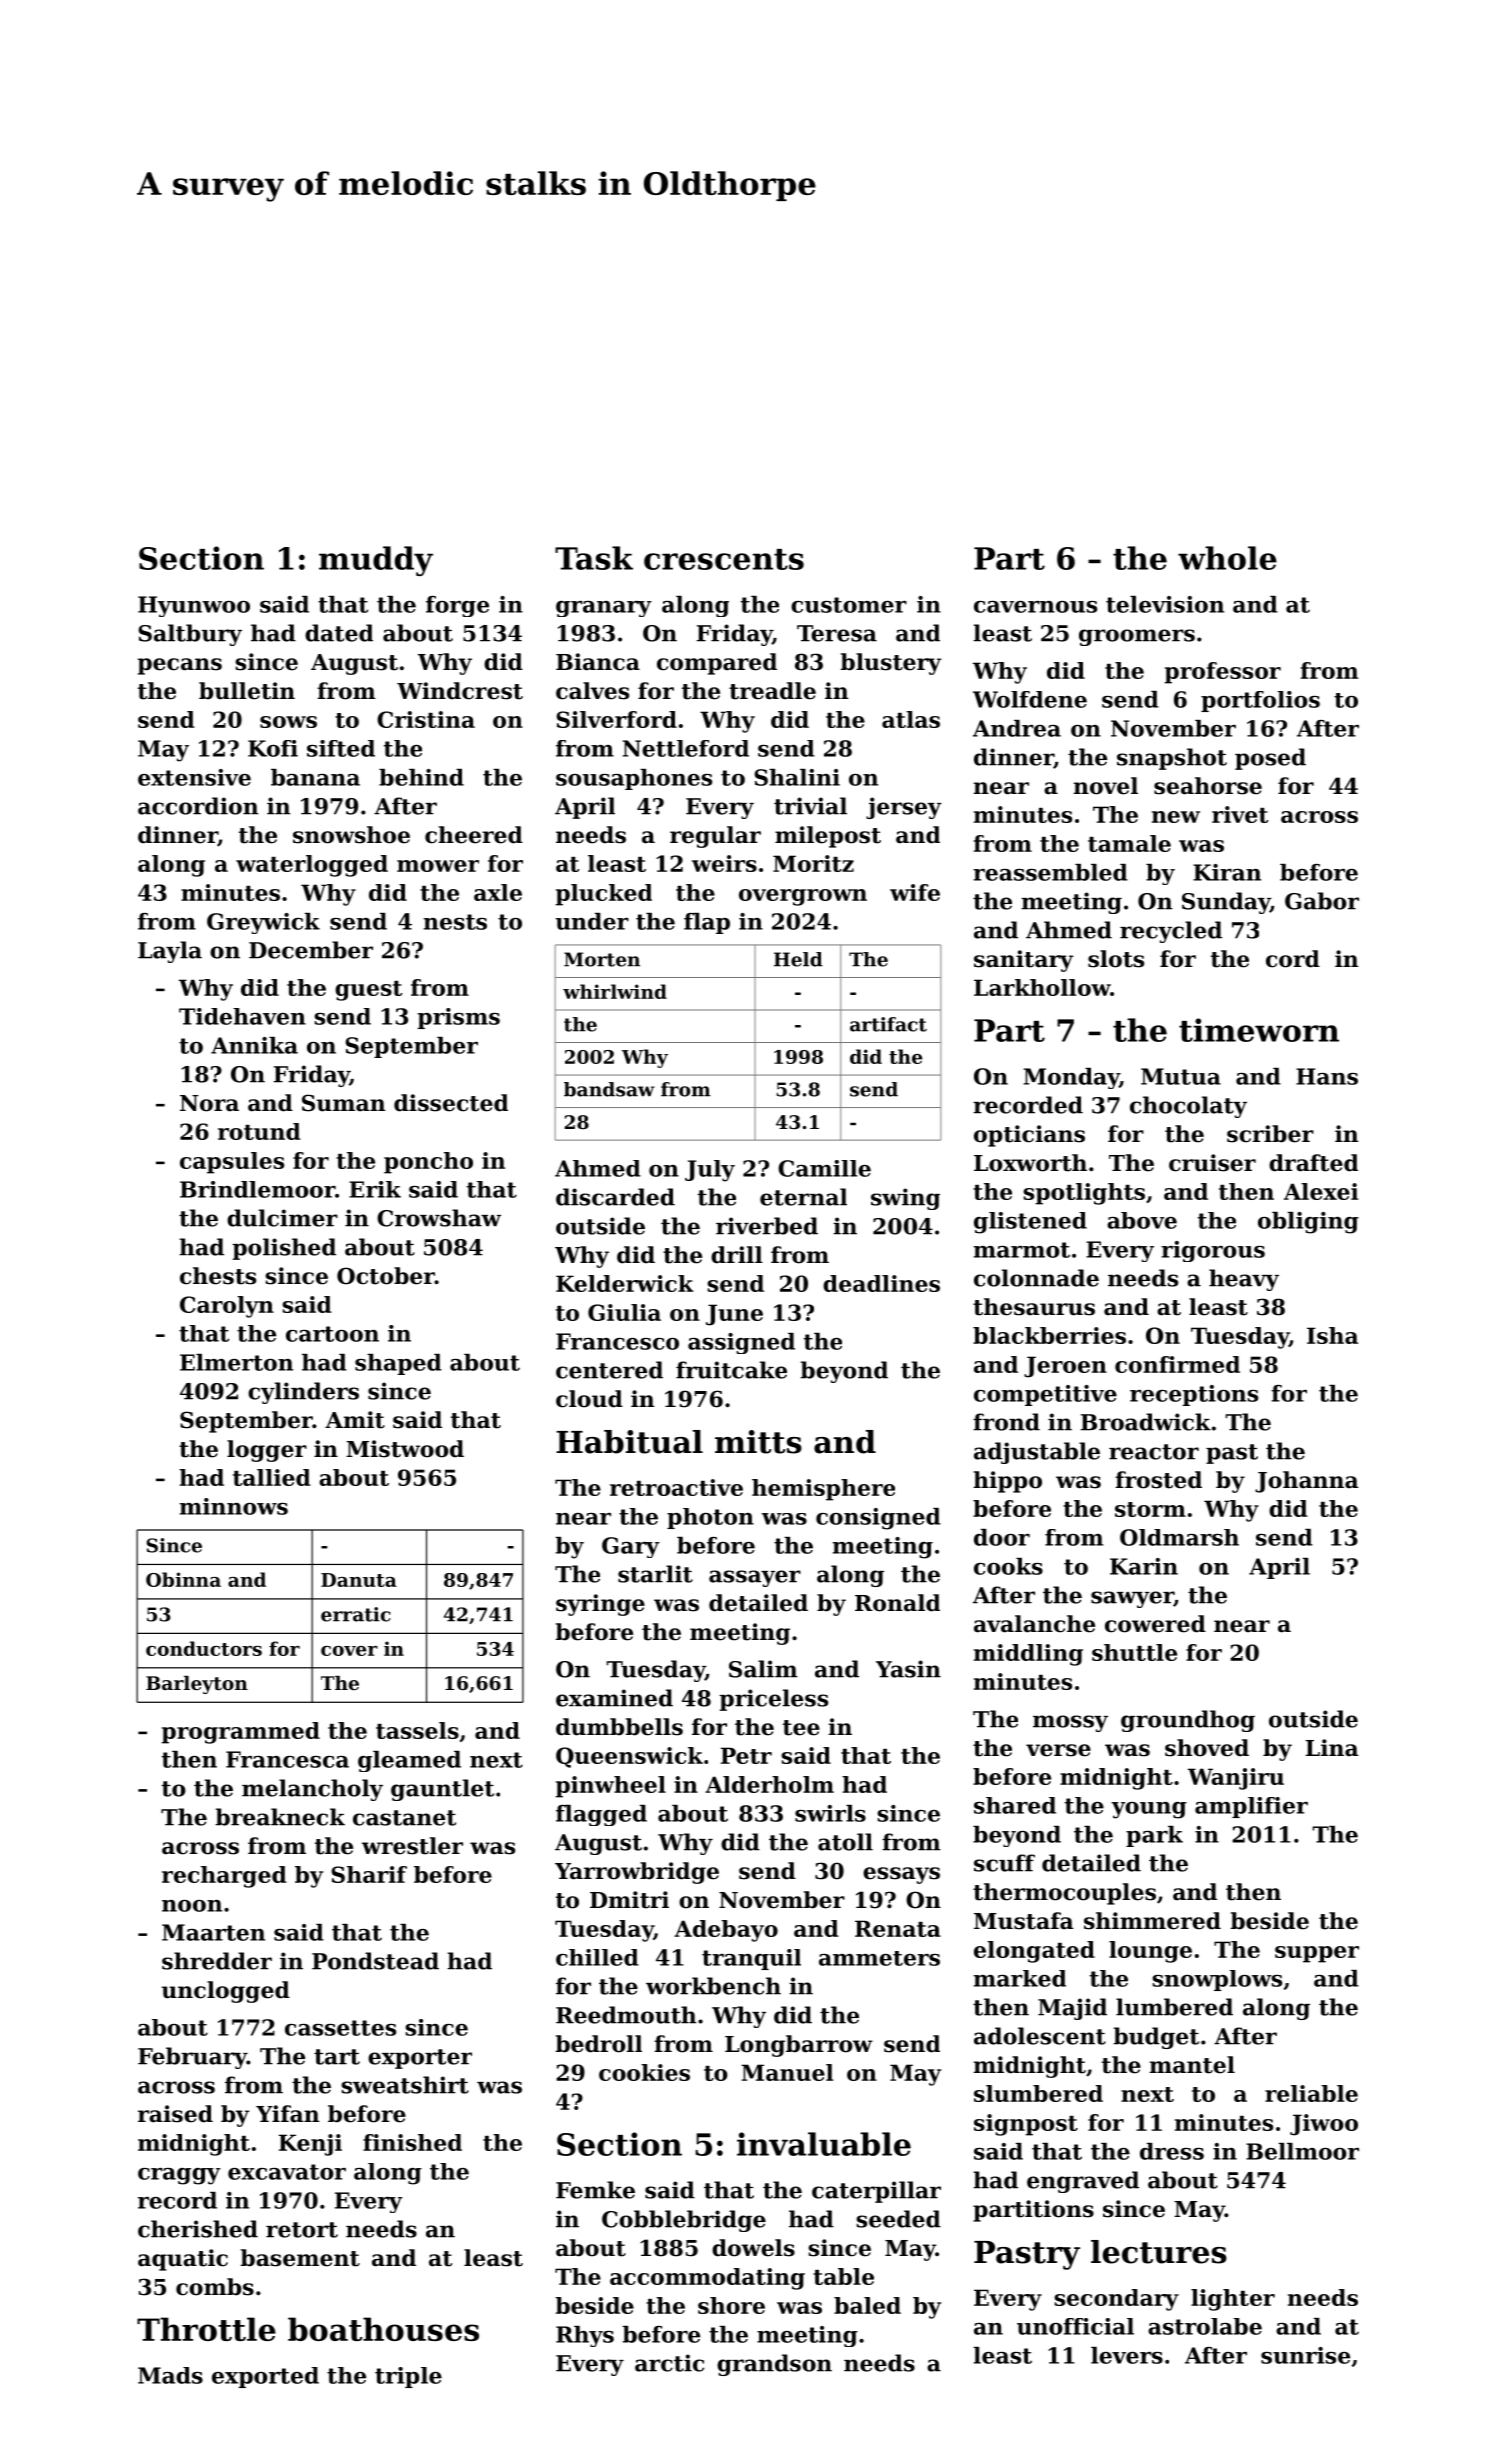 The image size is (1496, 2464). I want to click on assigned, so click(741, 1343).
